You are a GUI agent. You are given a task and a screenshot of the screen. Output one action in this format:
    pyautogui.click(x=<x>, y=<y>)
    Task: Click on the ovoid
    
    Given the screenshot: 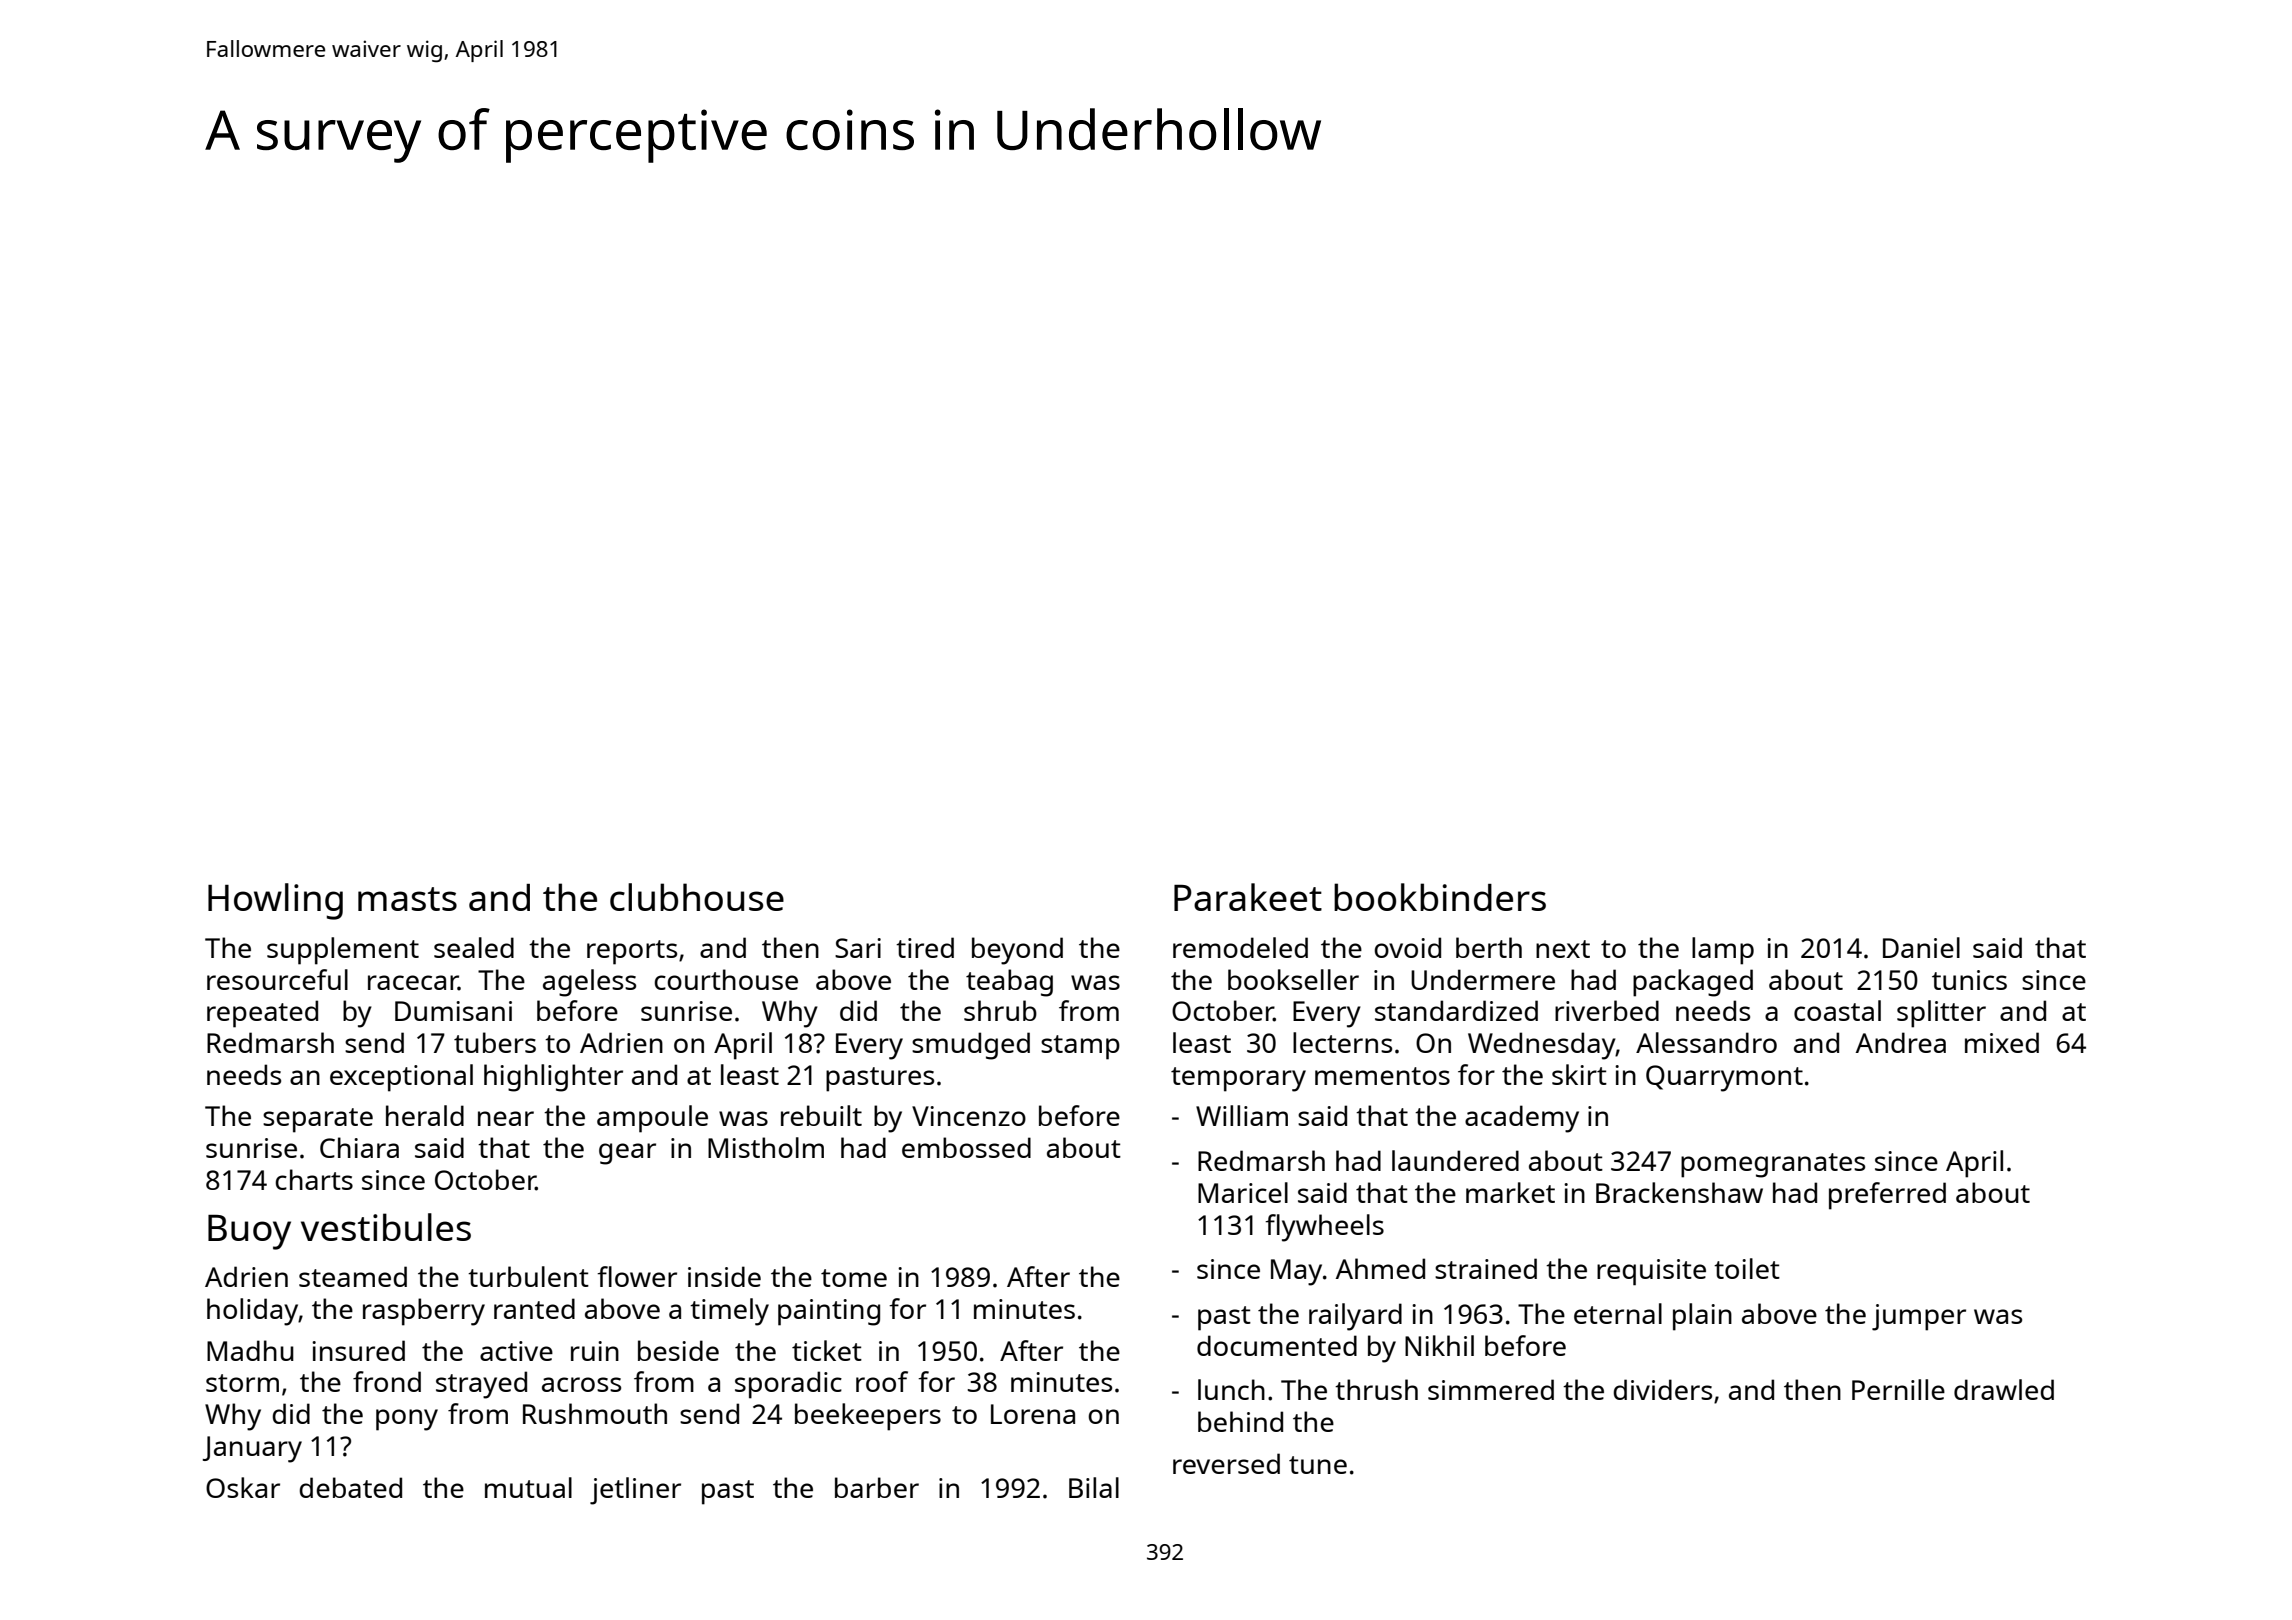 What is the action you would take?
    pyautogui.click(x=1407, y=947)
